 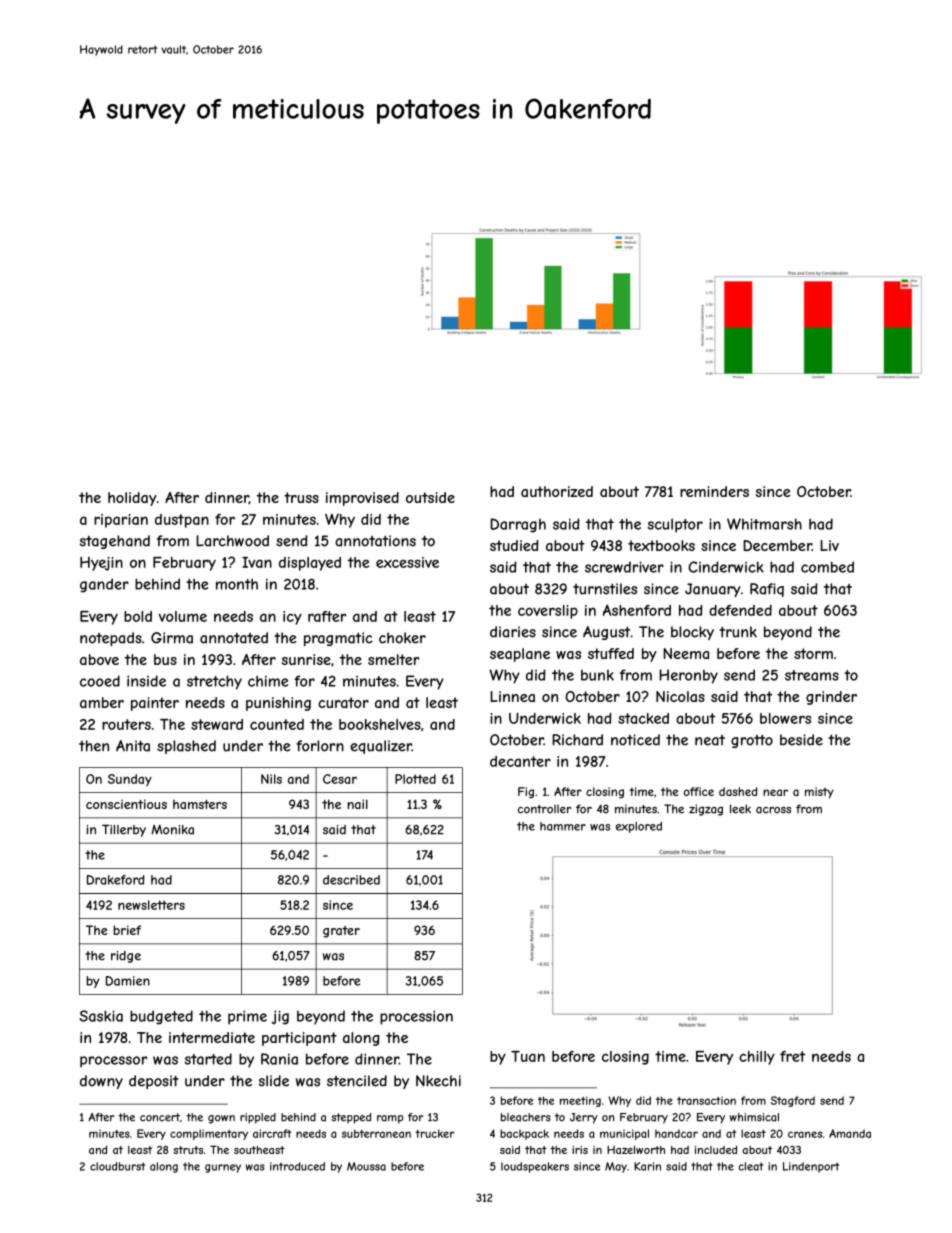 I want to click on authorized, so click(x=557, y=491).
